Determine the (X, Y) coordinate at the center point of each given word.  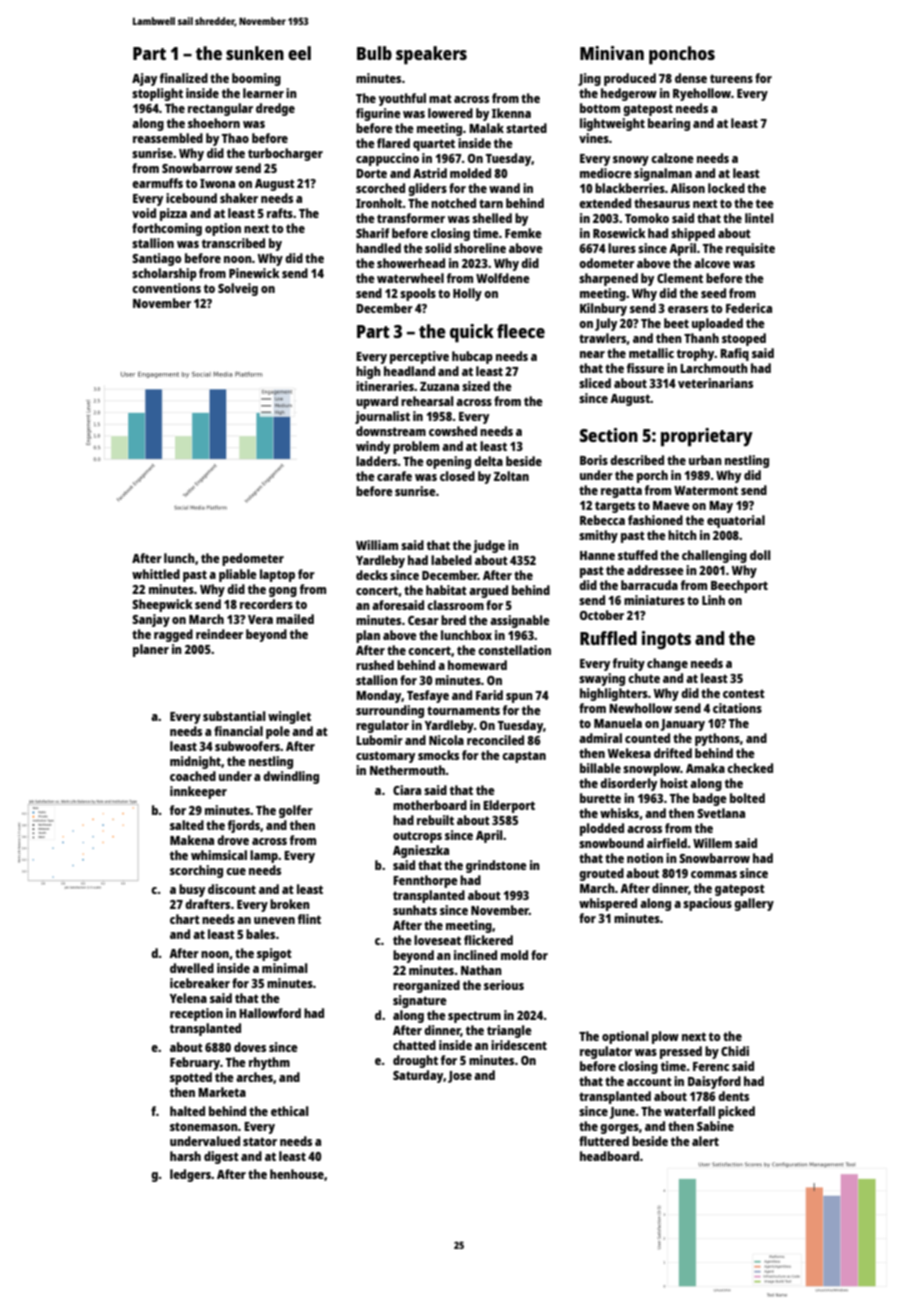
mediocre (606, 173)
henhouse (297, 1174)
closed (457, 476)
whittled (156, 574)
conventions (166, 288)
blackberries (630, 188)
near (592, 354)
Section (609, 435)
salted (187, 825)
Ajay (144, 79)
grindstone (496, 866)
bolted (747, 798)
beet (676, 323)
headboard (609, 1156)
